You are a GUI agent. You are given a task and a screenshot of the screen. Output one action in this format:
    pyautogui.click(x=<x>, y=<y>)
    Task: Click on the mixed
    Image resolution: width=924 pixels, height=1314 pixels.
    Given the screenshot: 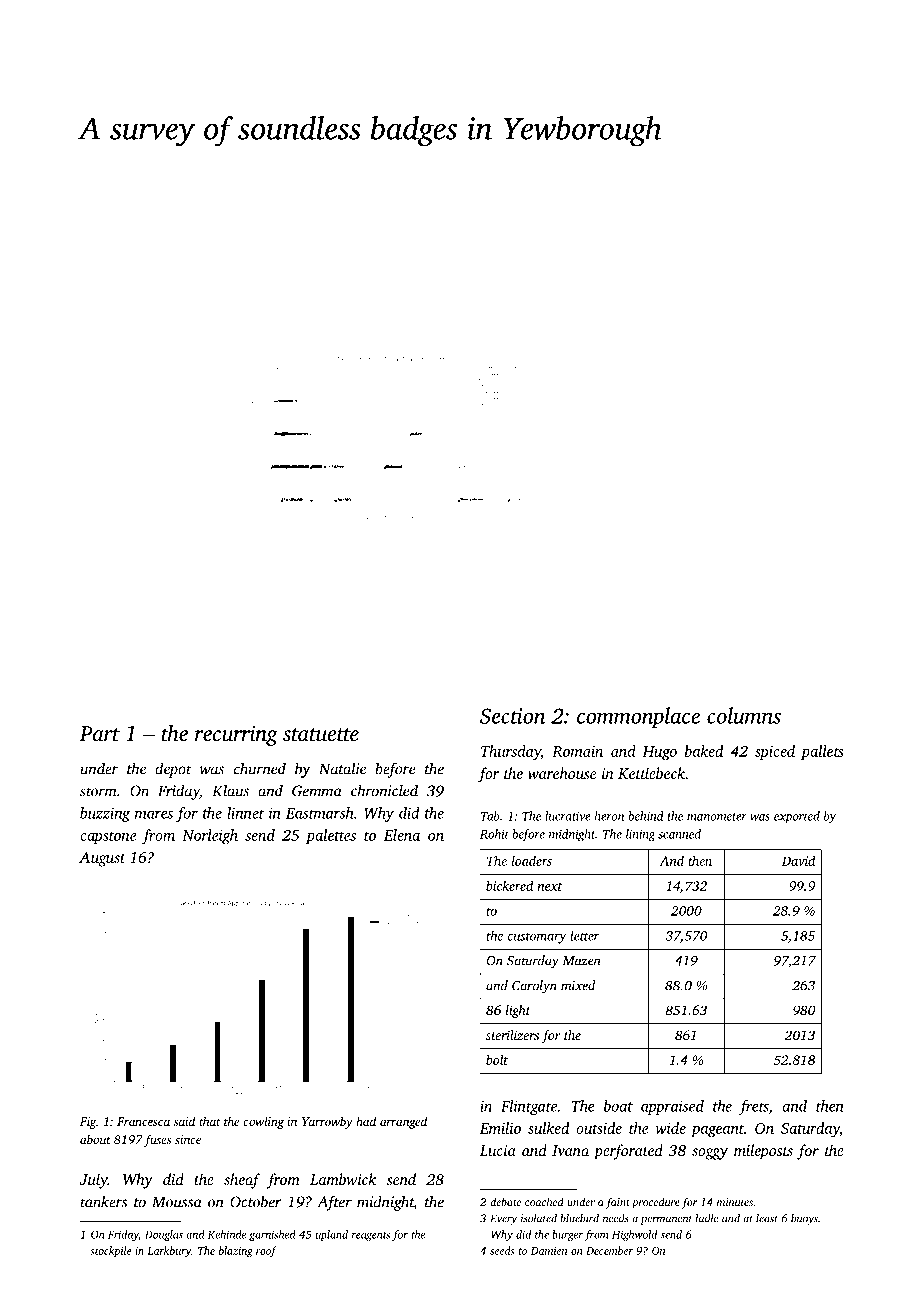 What is the action you would take?
    pyautogui.click(x=578, y=985)
